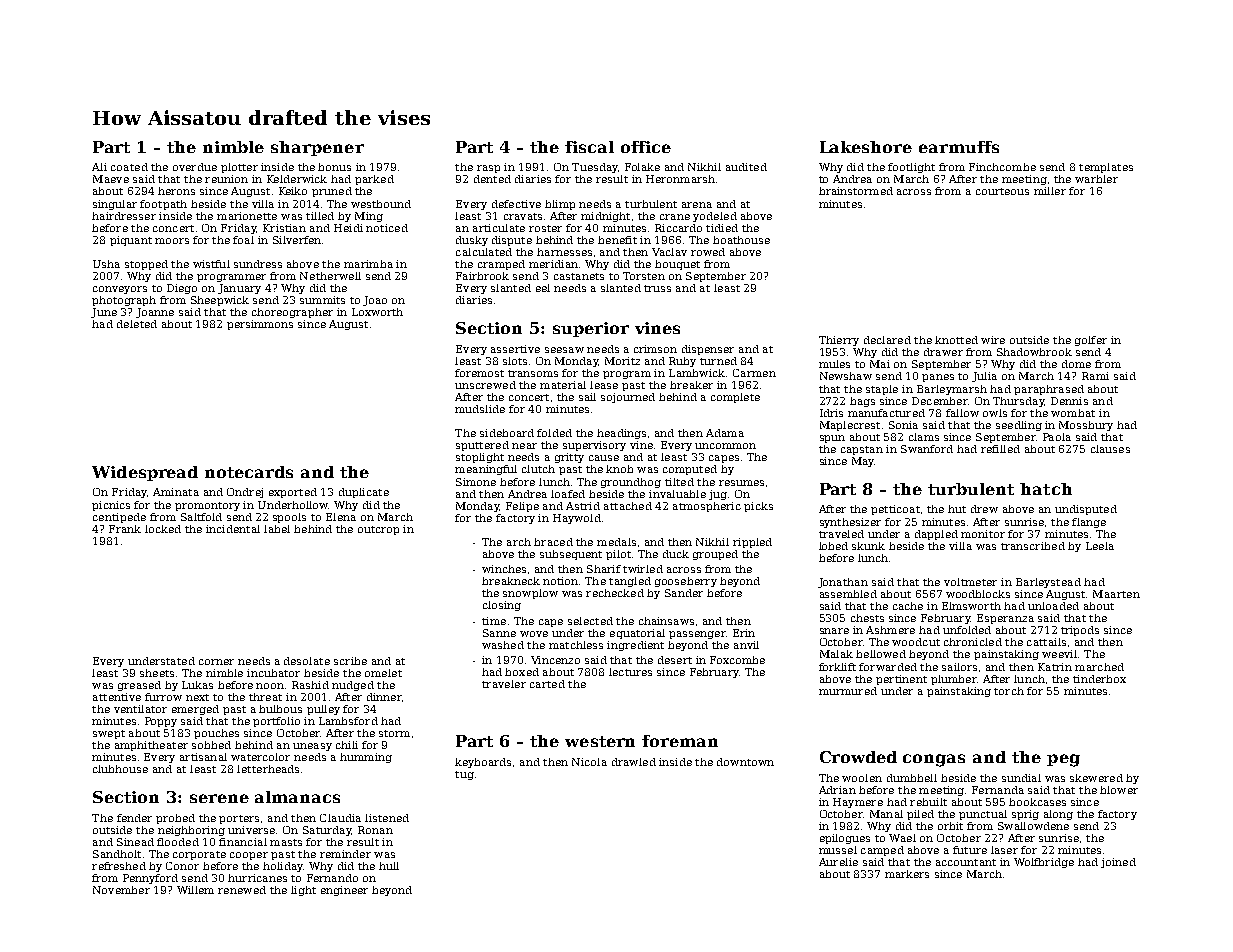 The height and width of the screenshot is (952, 1233). Describe the element at coordinates (195, 890) in the screenshot. I see `Willem` at that location.
